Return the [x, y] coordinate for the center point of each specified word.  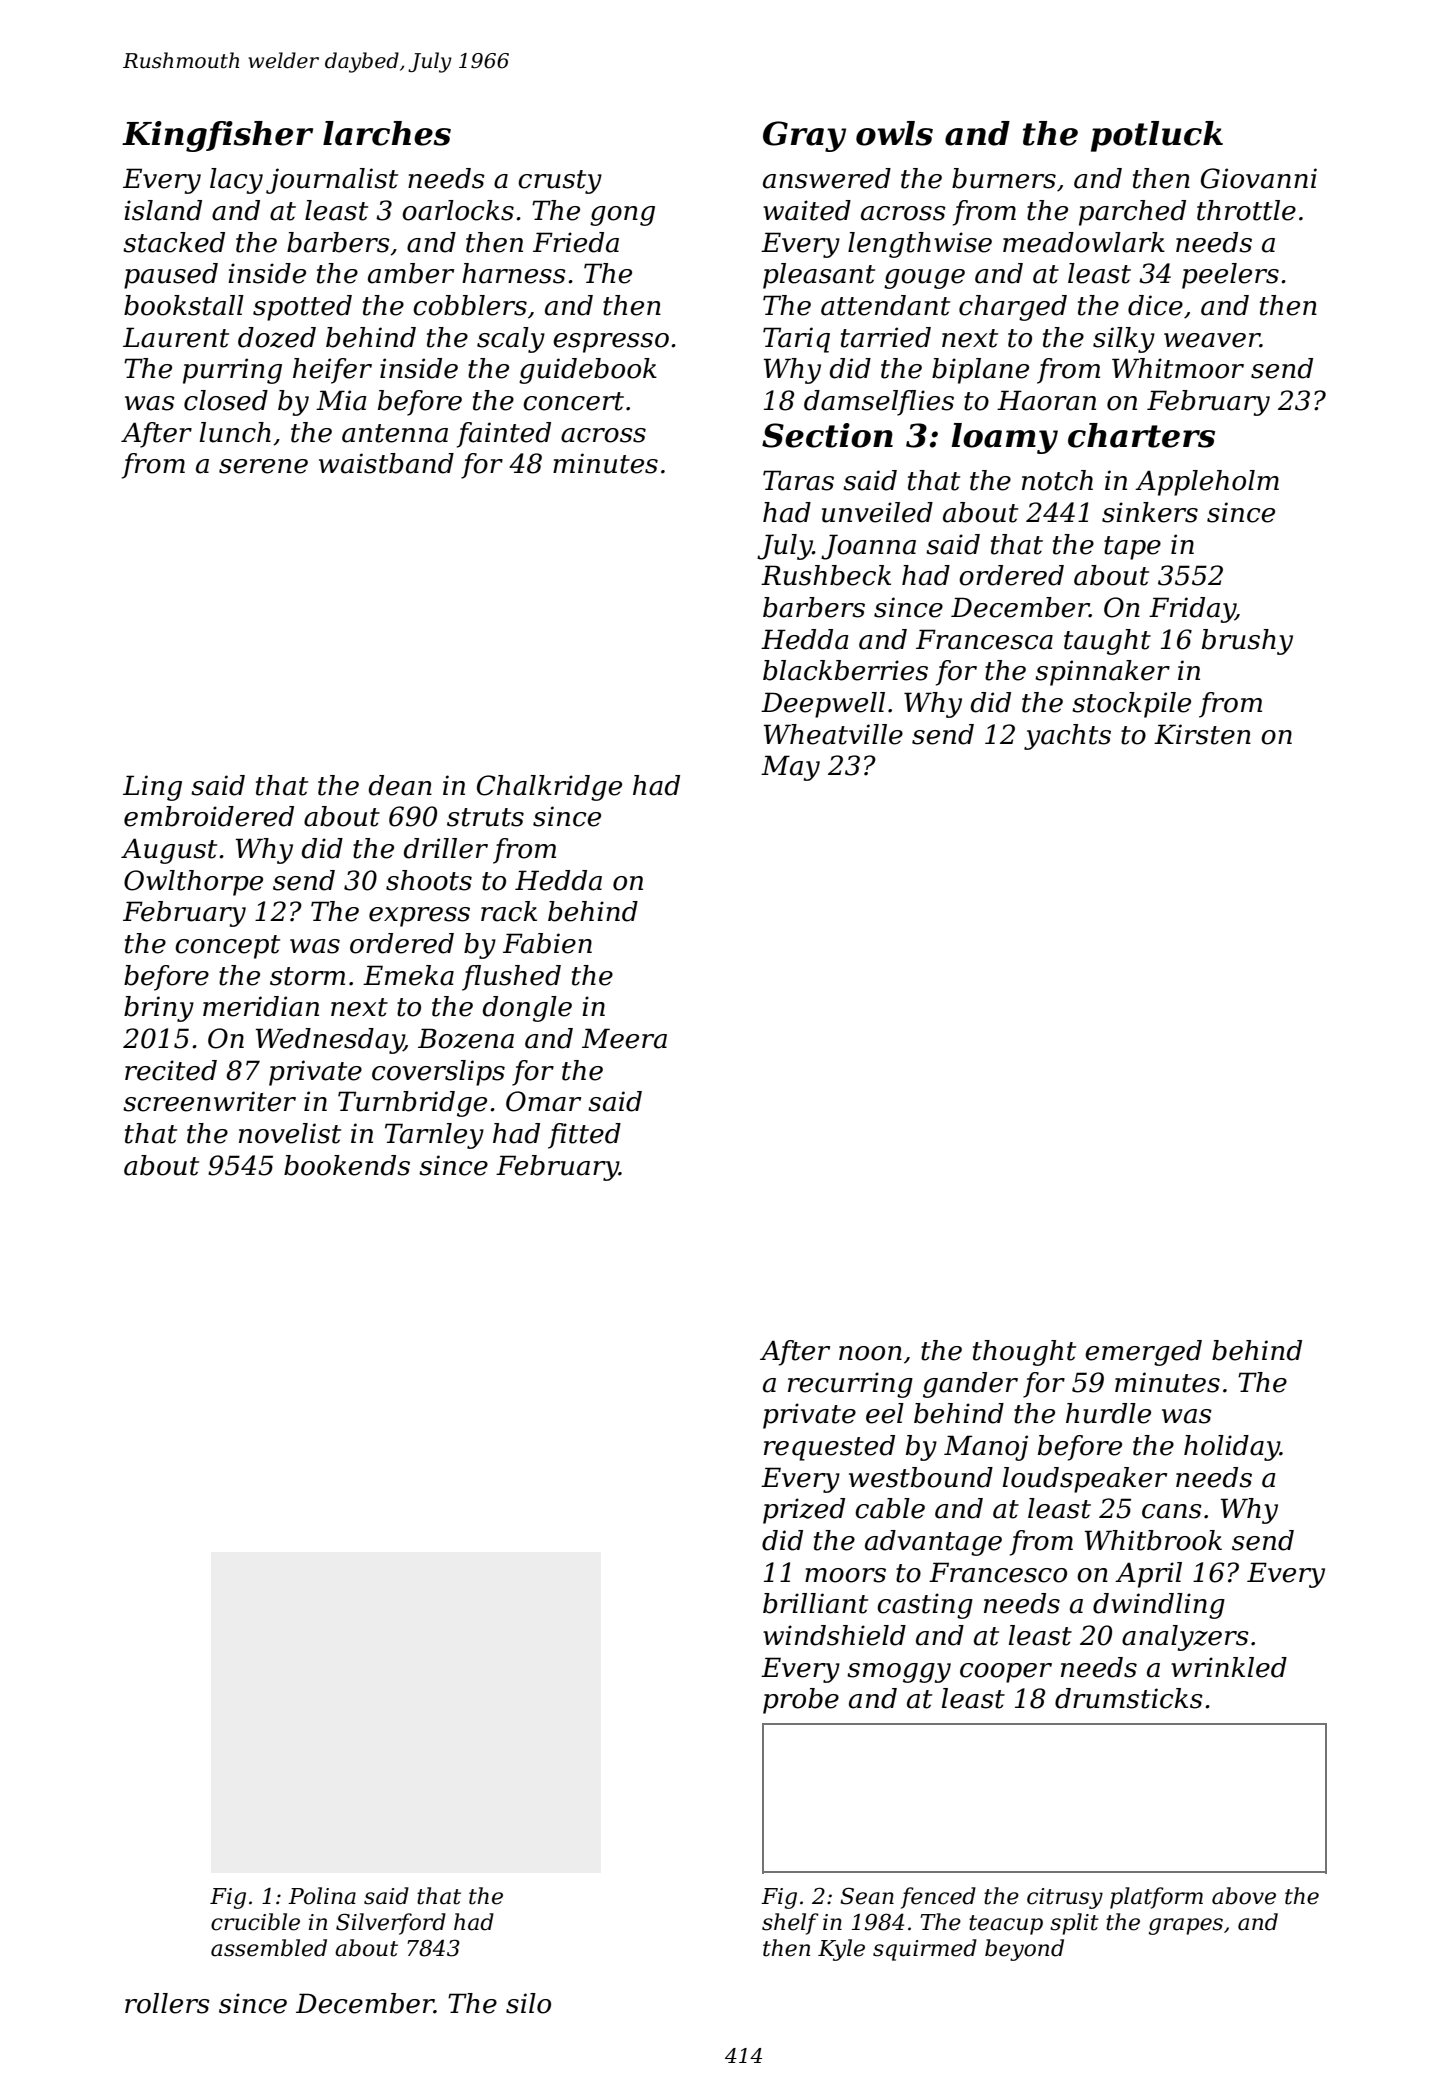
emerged [1143, 1353]
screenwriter [209, 1101]
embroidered [209, 816]
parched [1132, 213]
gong [622, 216]
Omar [543, 1101]
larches [387, 133]
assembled [269, 1948]
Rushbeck [826, 575]
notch [1057, 480]
